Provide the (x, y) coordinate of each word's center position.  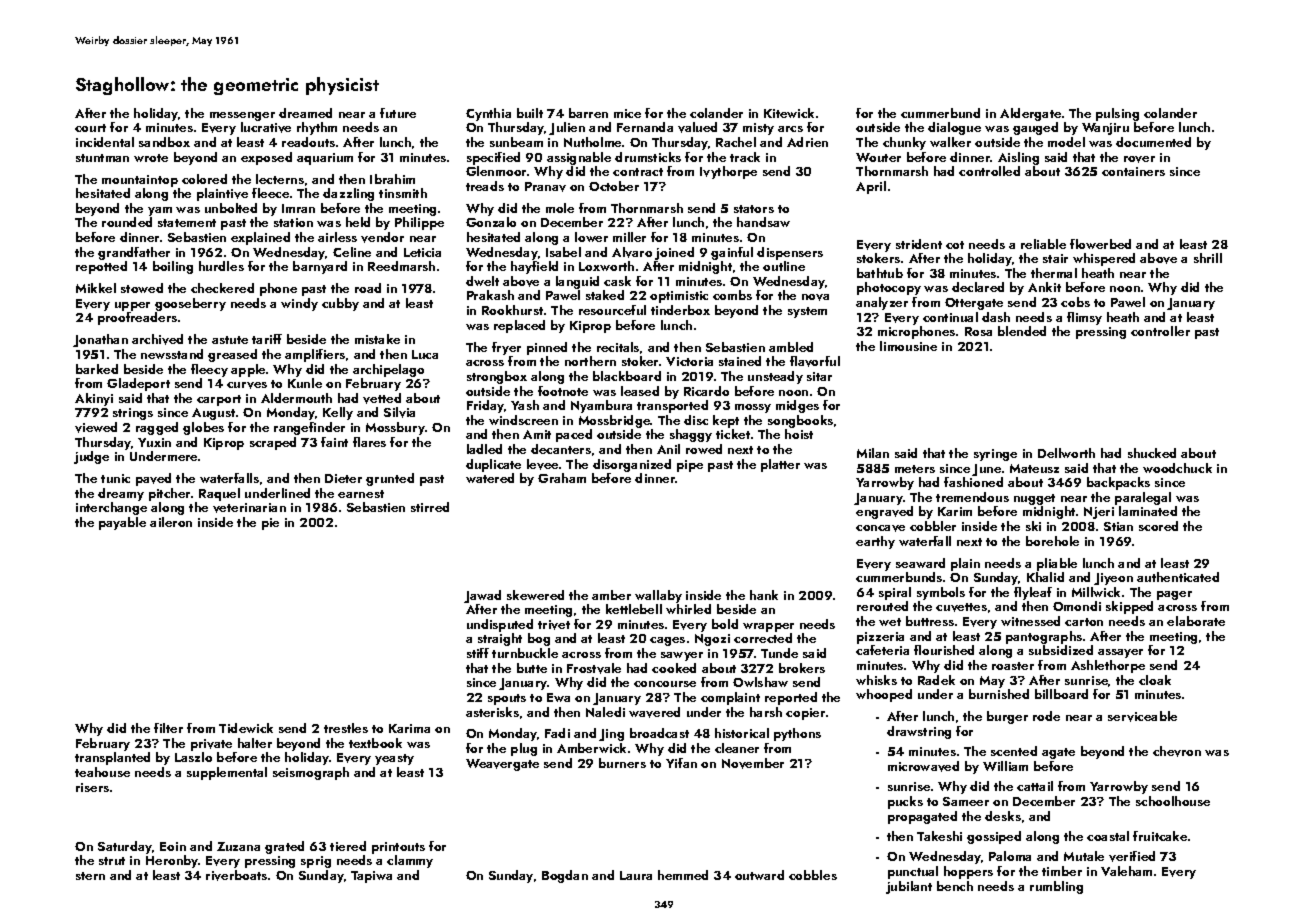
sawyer (682, 656)
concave (880, 528)
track (745, 157)
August (213, 414)
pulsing (1117, 114)
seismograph (311, 773)
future (398, 113)
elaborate (1196, 621)
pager (1174, 595)
